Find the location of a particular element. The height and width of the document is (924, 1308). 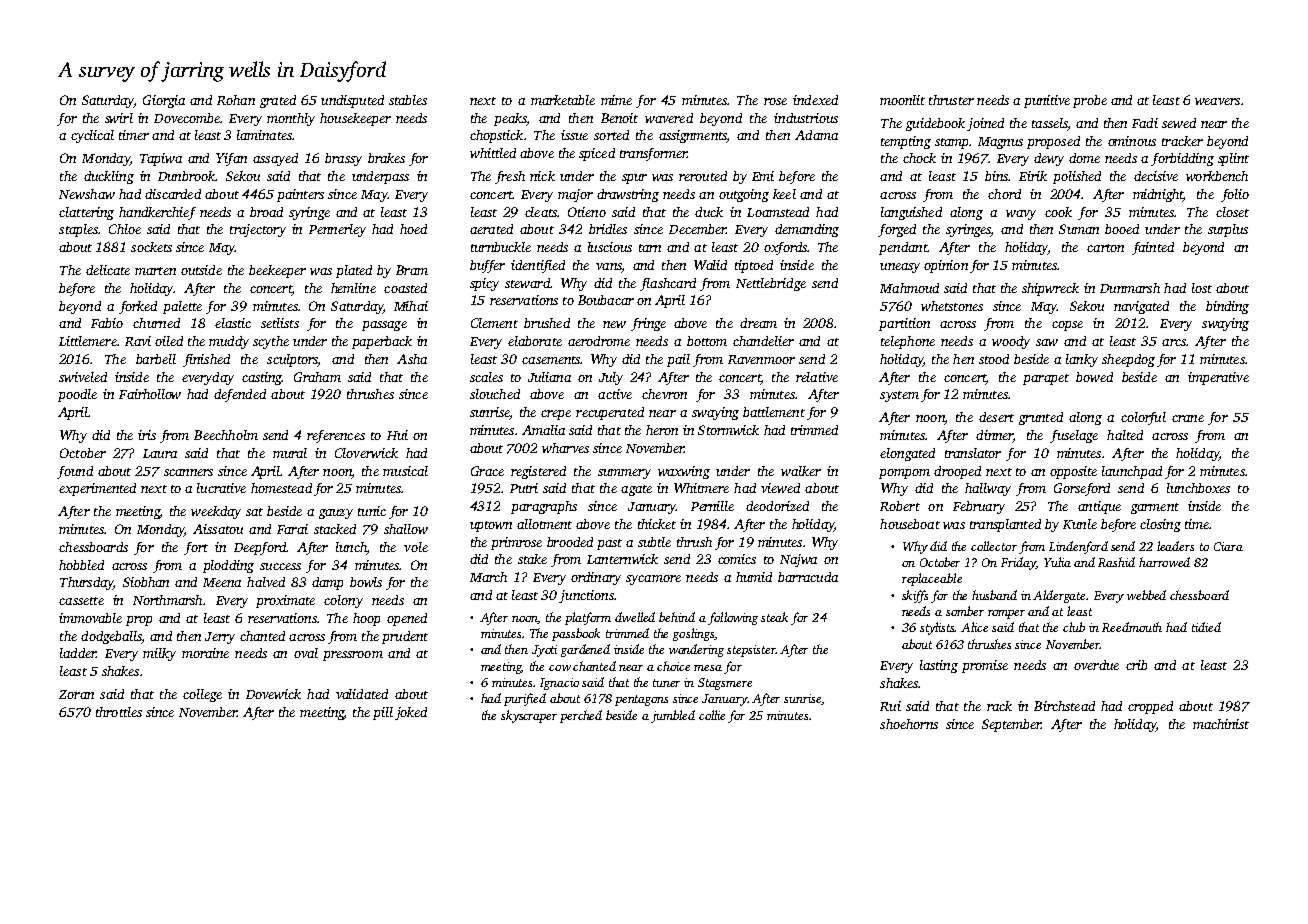

dream is located at coordinates (758, 323).
